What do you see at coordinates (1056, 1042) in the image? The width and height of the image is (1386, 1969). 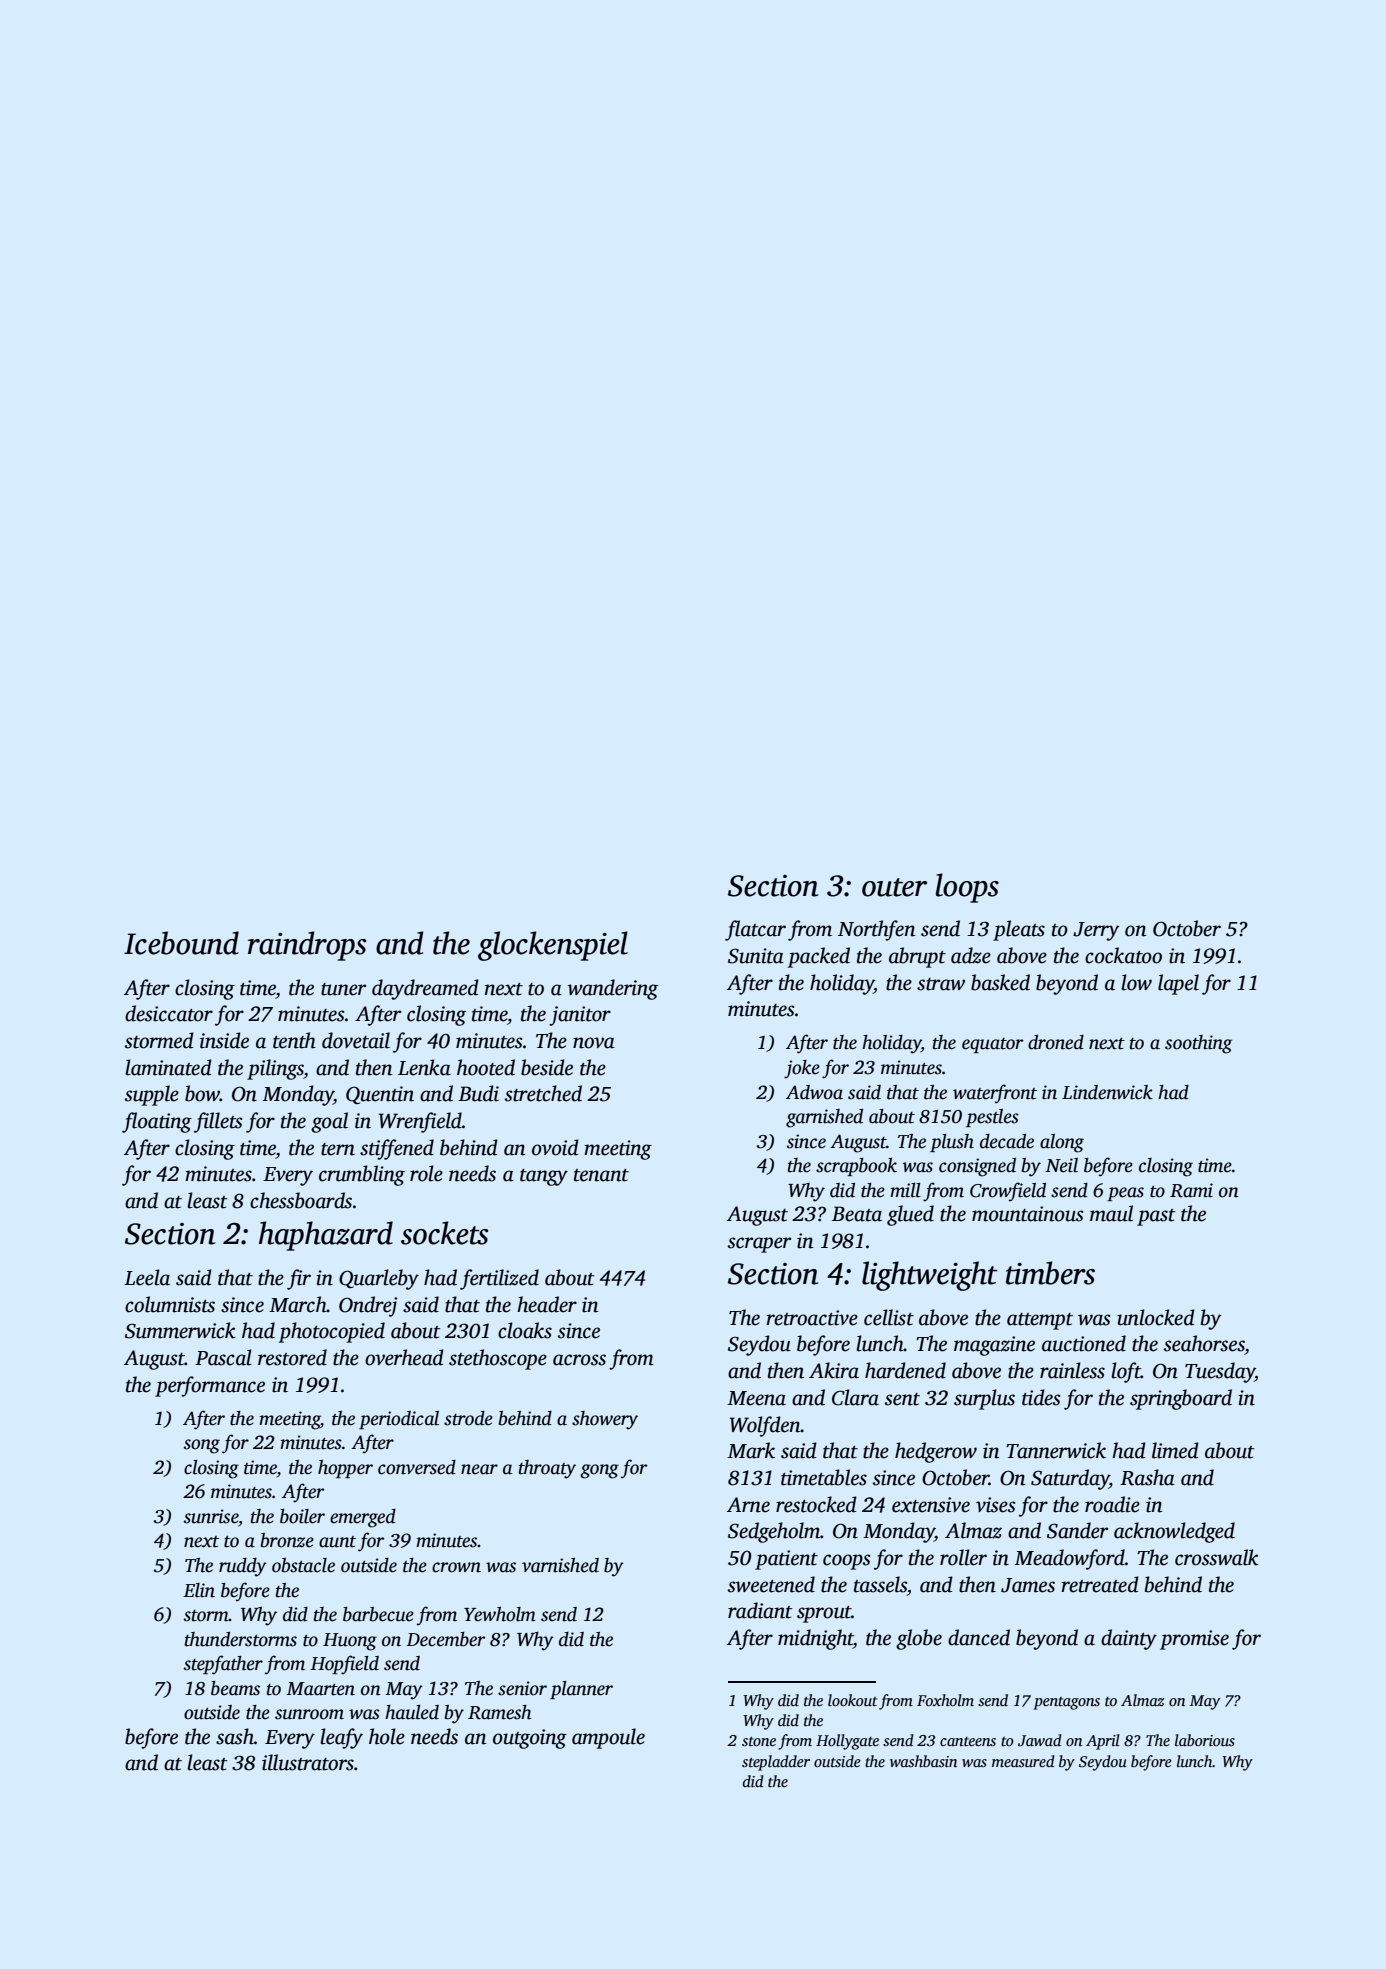 I see `droned` at bounding box center [1056, 1042].
